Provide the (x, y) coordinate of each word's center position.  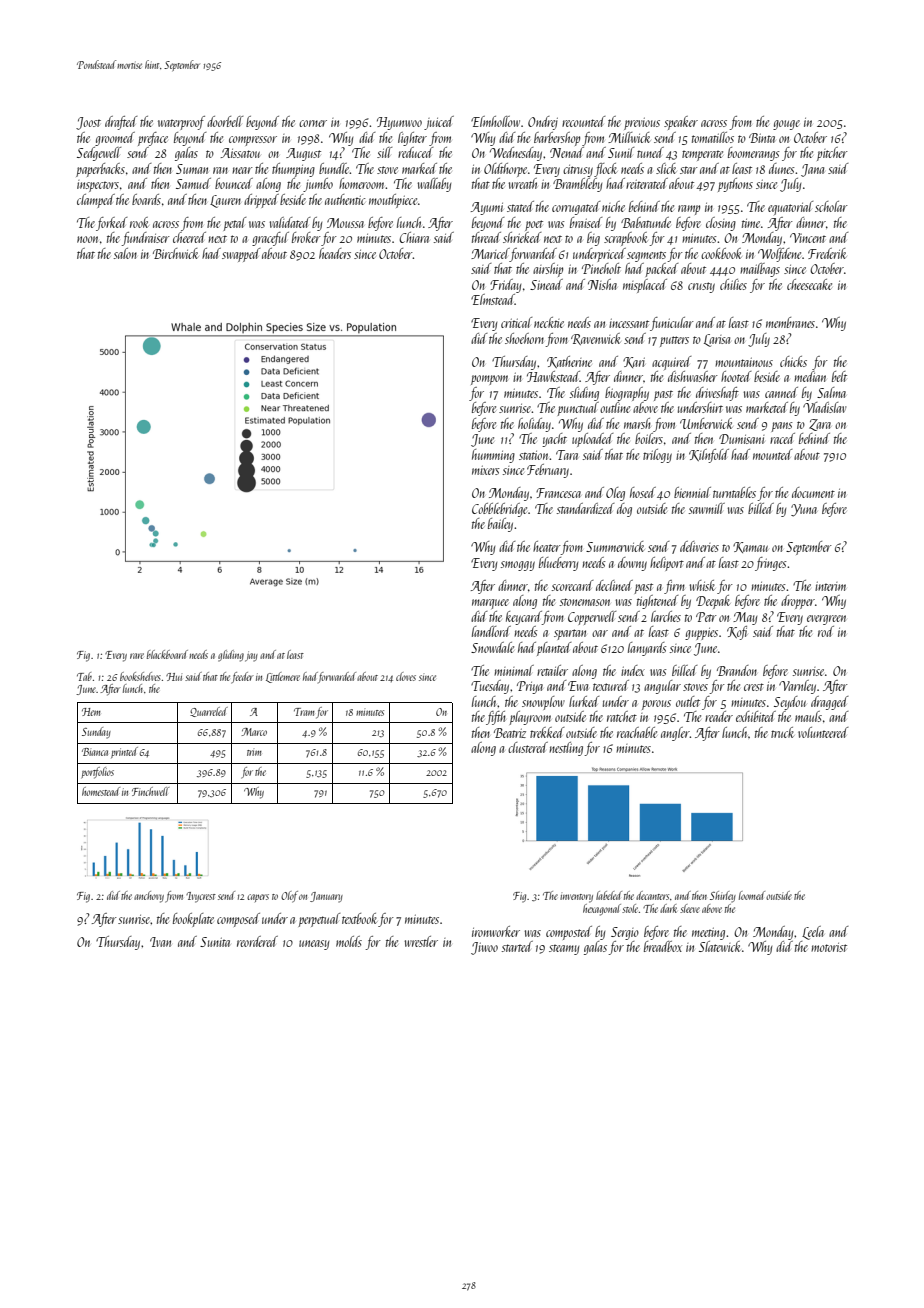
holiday (534, 425)
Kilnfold (709, 456)
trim (254, 753)
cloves (406, 676)
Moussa (345, 223)
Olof (289, 897)
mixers (486, 470)
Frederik (827, 253)
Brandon (737, 670)
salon (125, 253)
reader (719, 716)
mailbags (760, 270)
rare (137, 656)
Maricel (490, 253)
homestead (101, 791)
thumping (293, 170)
